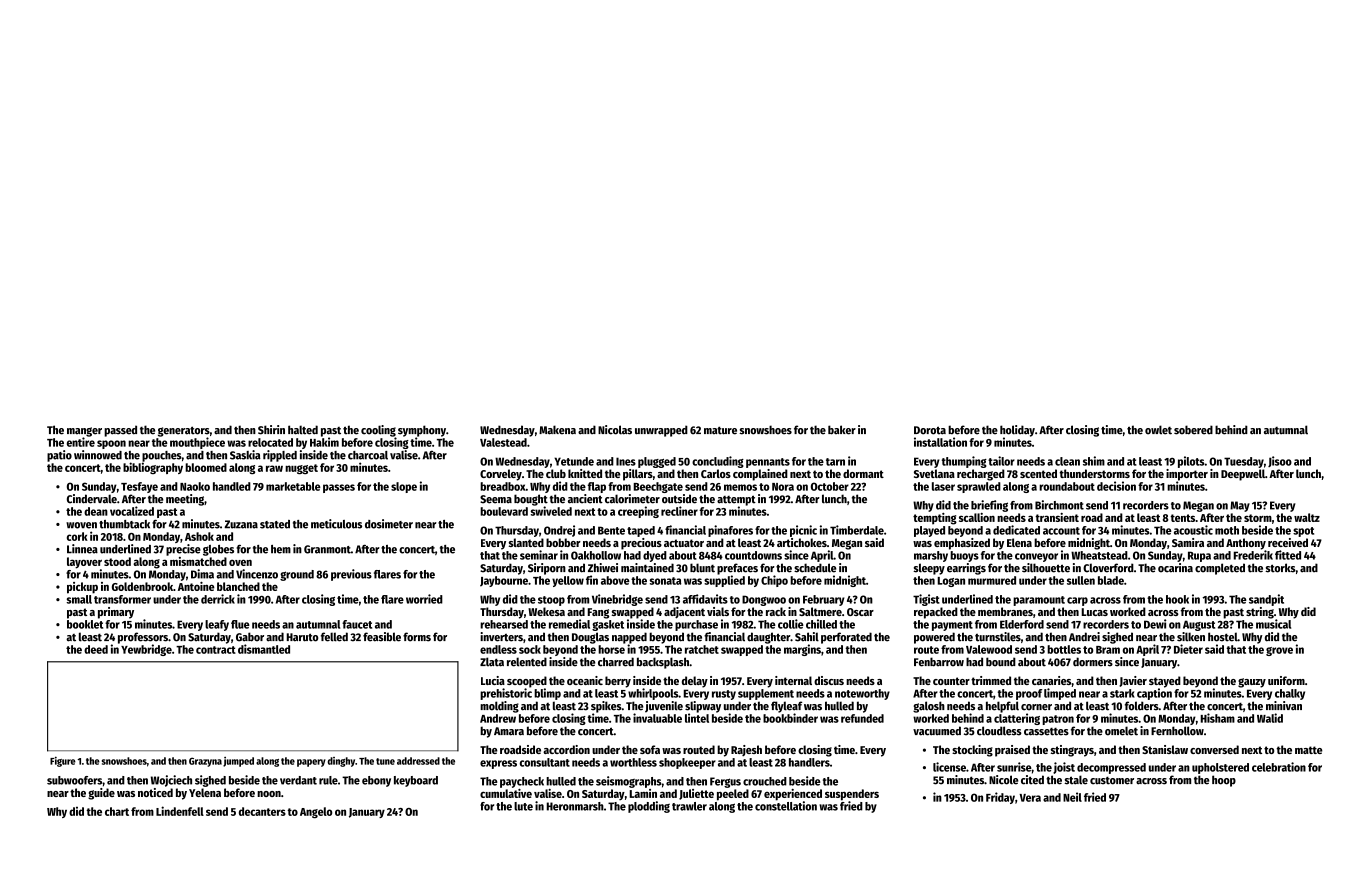  What do you see at coordinates (657, 462) in the image?
I see `plugged` at bounding box center [657, 462].
